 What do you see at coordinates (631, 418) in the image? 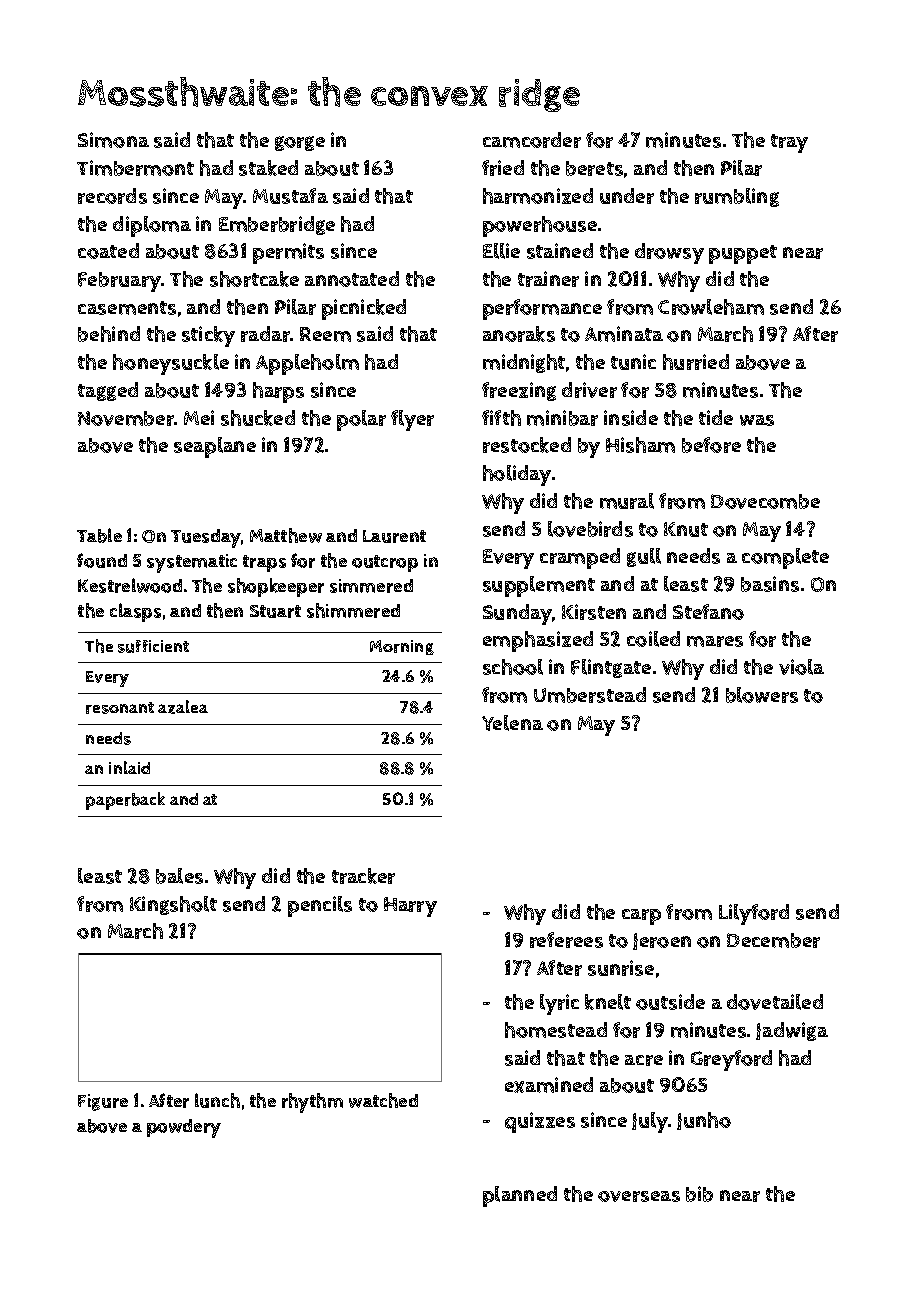
I see `inside` at bounding box center [631, 418].
